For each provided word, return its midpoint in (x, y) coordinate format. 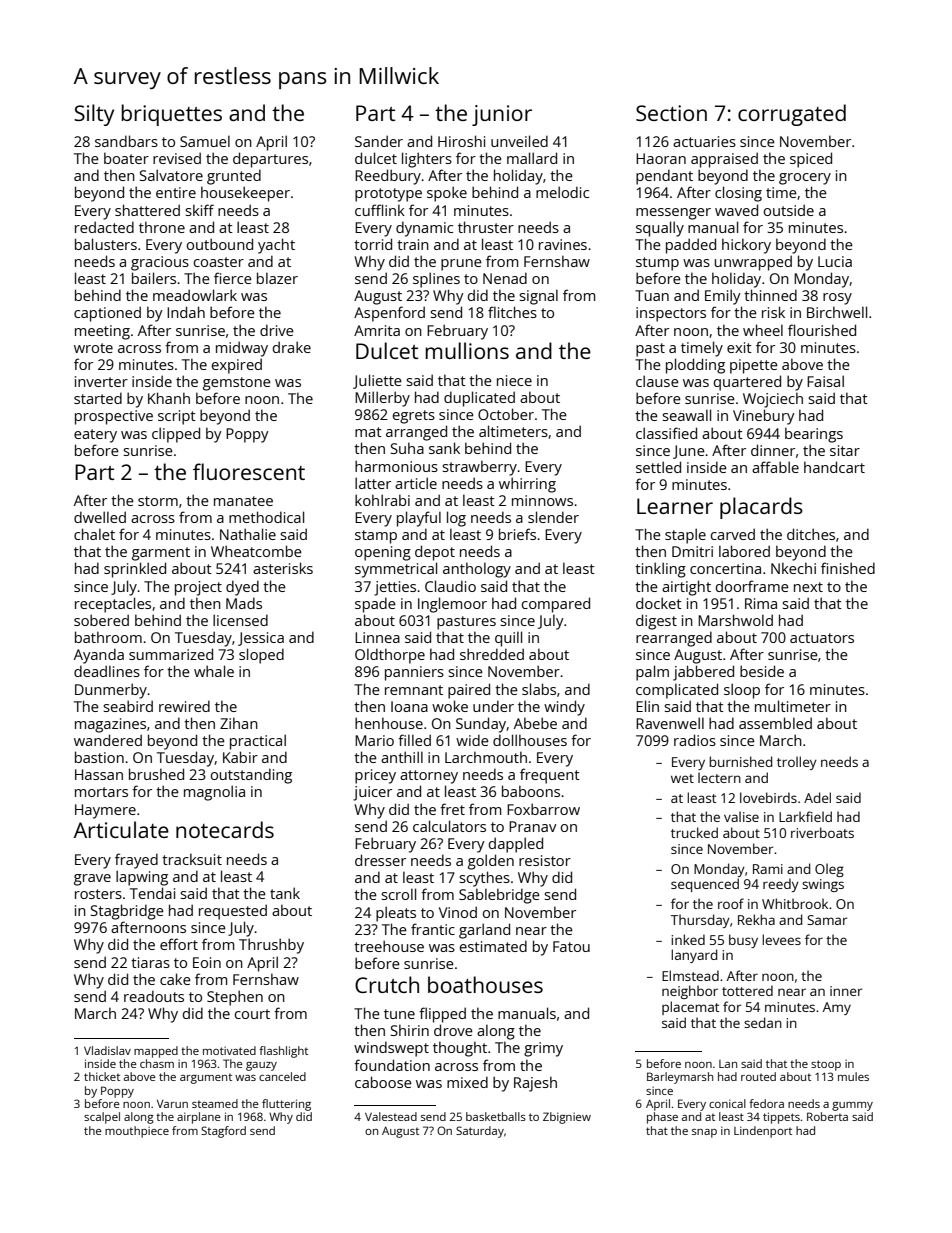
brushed (156, 774)
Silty (94, 115)
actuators (822, 638)
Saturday (480, 1132)
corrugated (792, 115)
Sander (379, 141)
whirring (527, 485)
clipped (176, 435)
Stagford (223, 1132)
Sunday (481, 725)
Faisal (825, 381)
